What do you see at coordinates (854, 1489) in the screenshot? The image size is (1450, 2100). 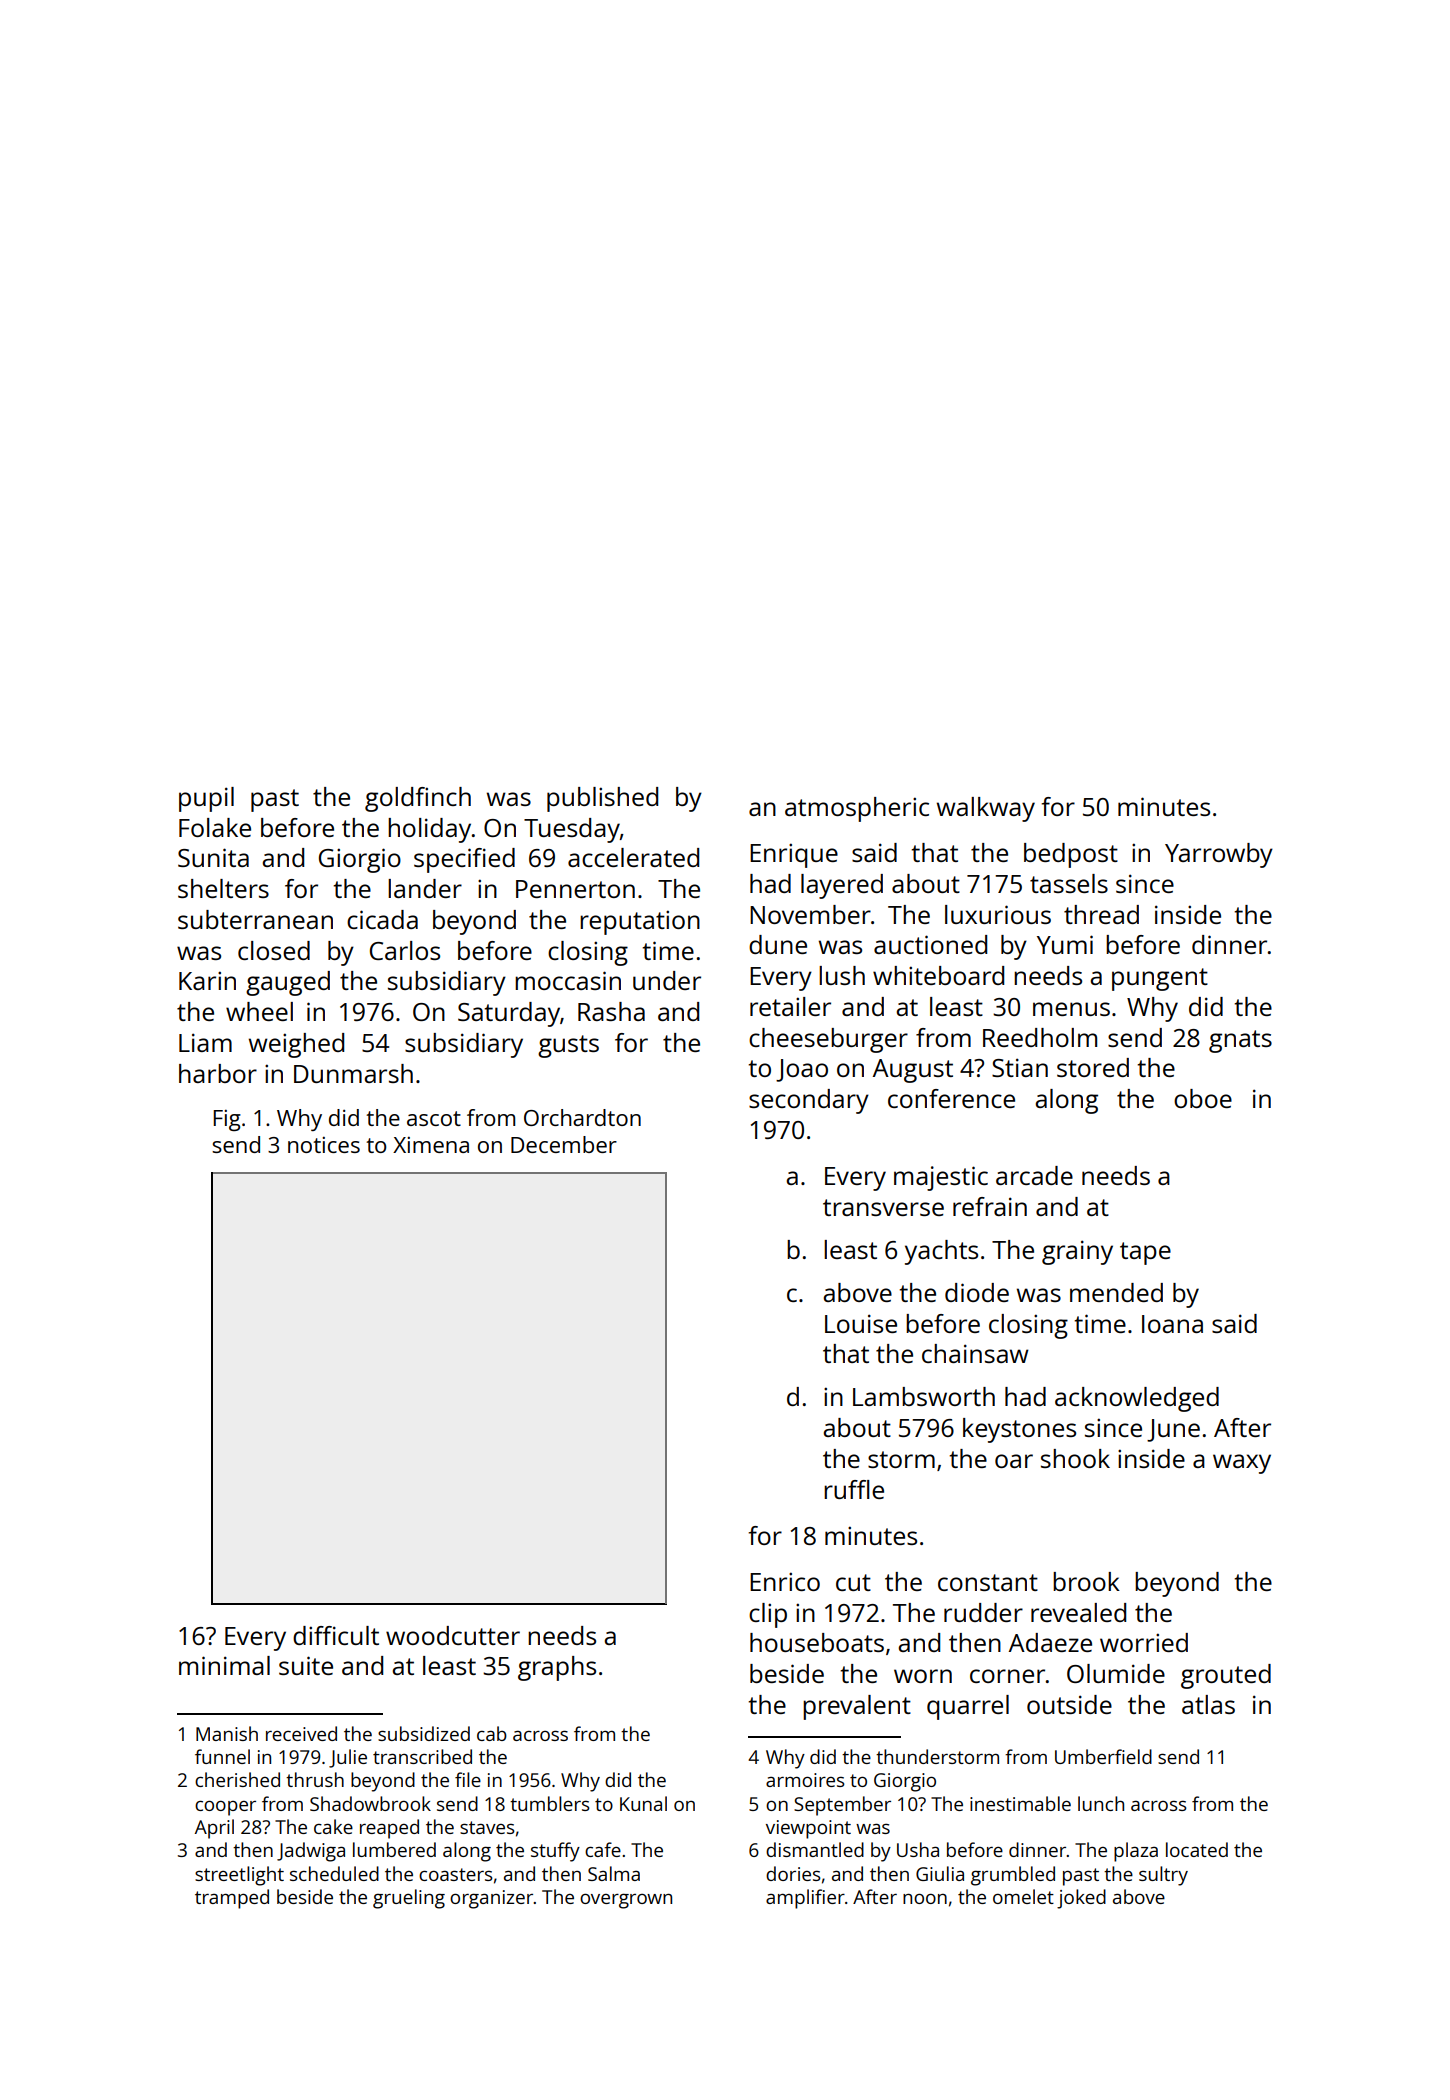 I see `ruffle` at bounding box center [854, 1489].
